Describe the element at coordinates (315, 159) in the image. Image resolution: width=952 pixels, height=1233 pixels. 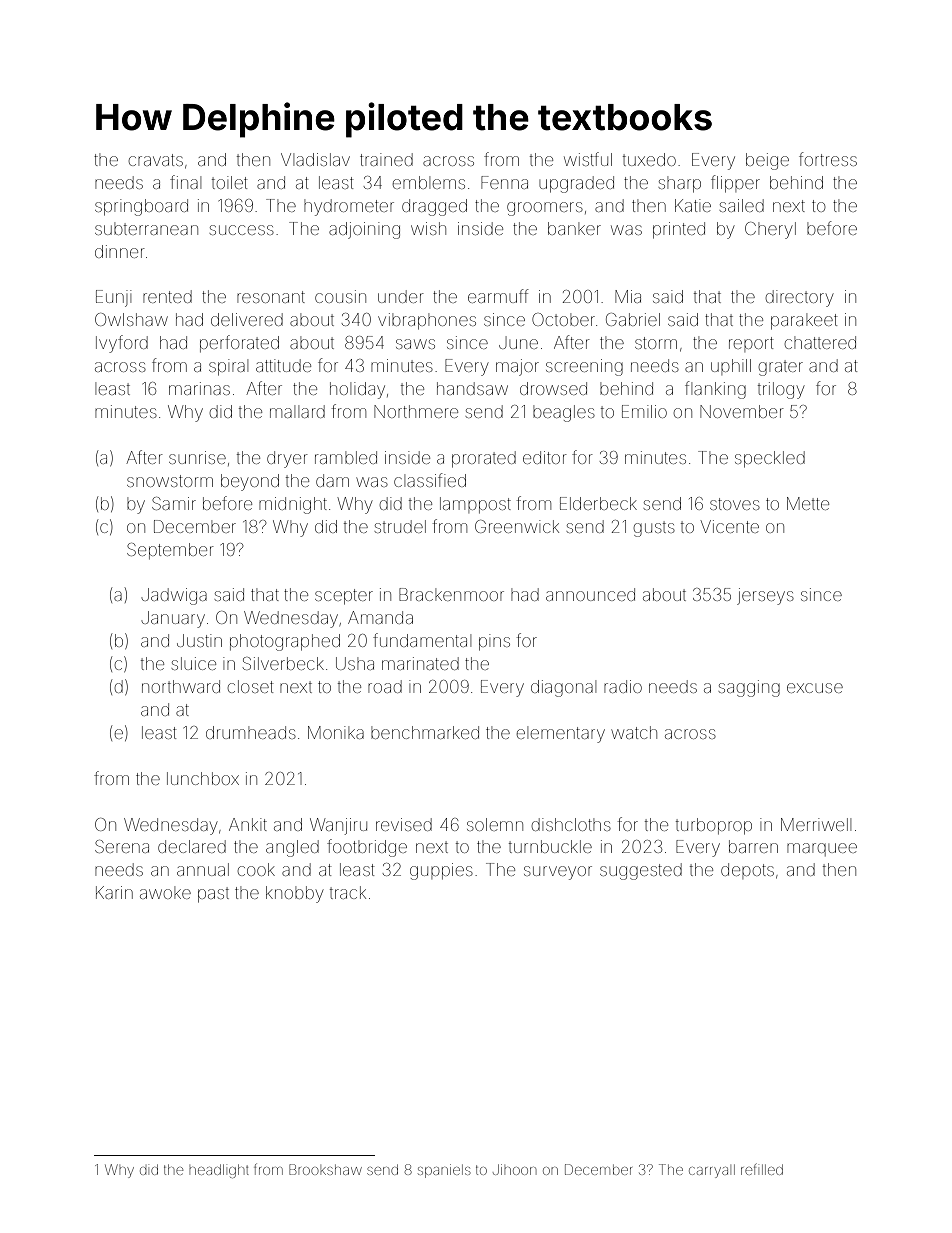
I see `Vladislav` at that location.
